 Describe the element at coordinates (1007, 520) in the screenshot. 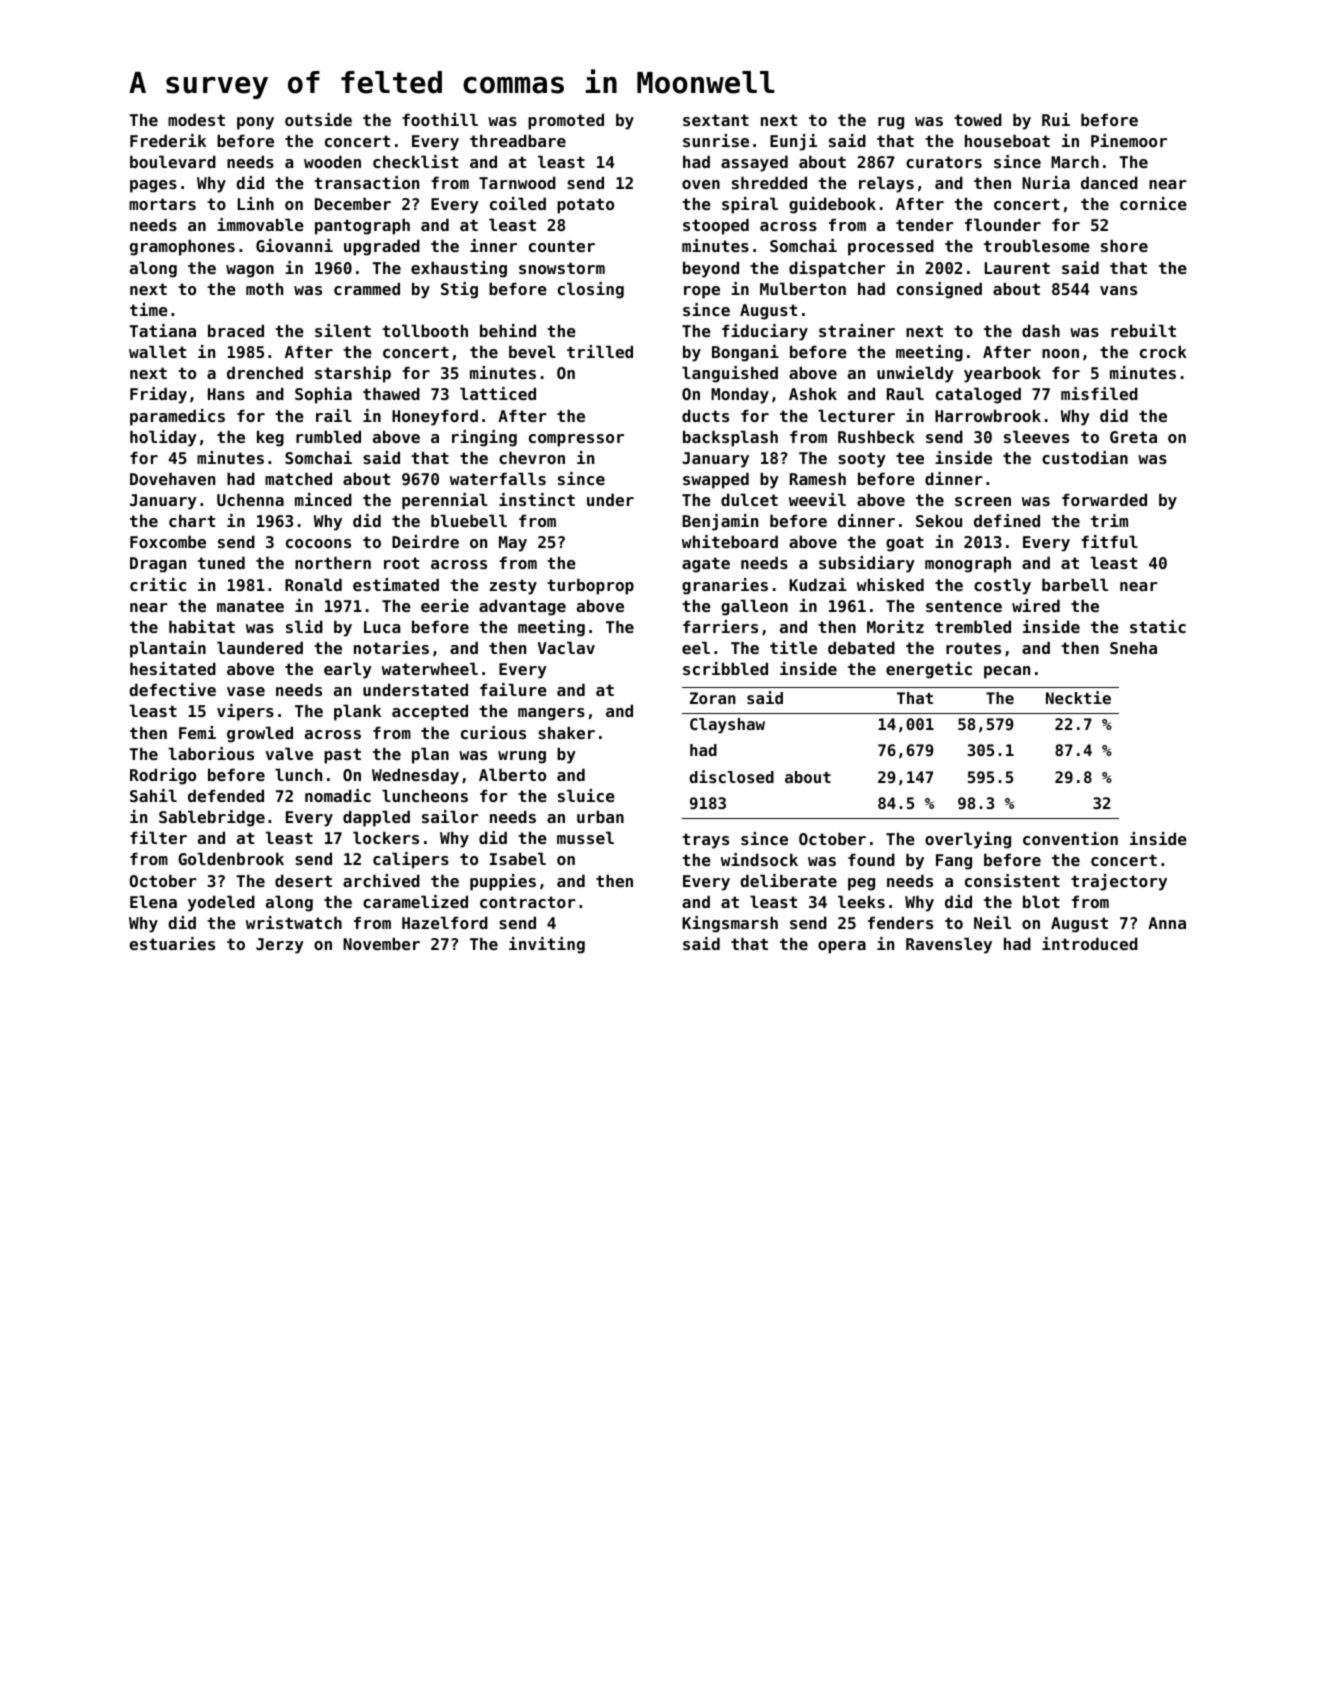

I see `defined` at that location.
